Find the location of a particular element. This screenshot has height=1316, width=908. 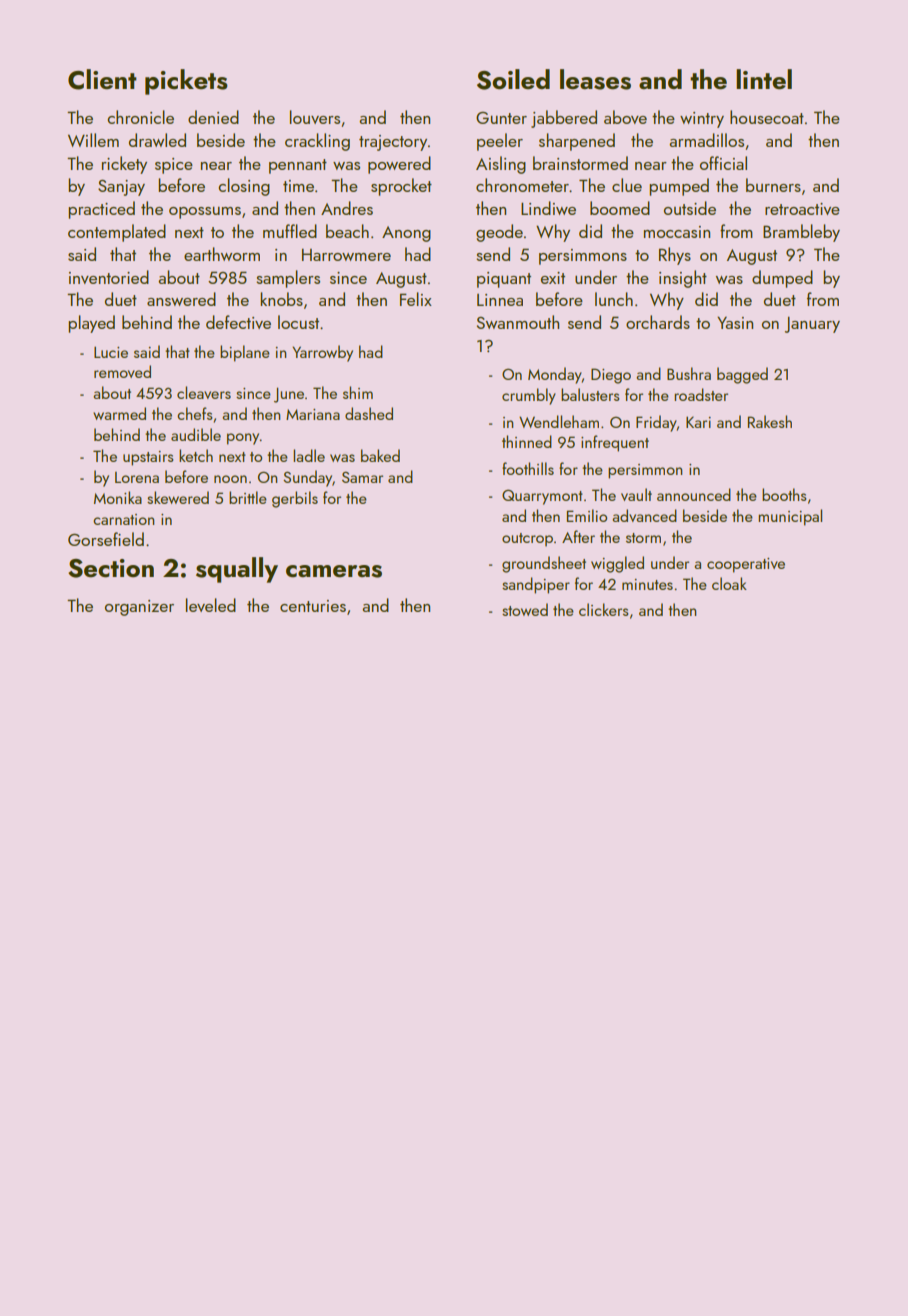

contemplated is located at coordinates (117, 233).
